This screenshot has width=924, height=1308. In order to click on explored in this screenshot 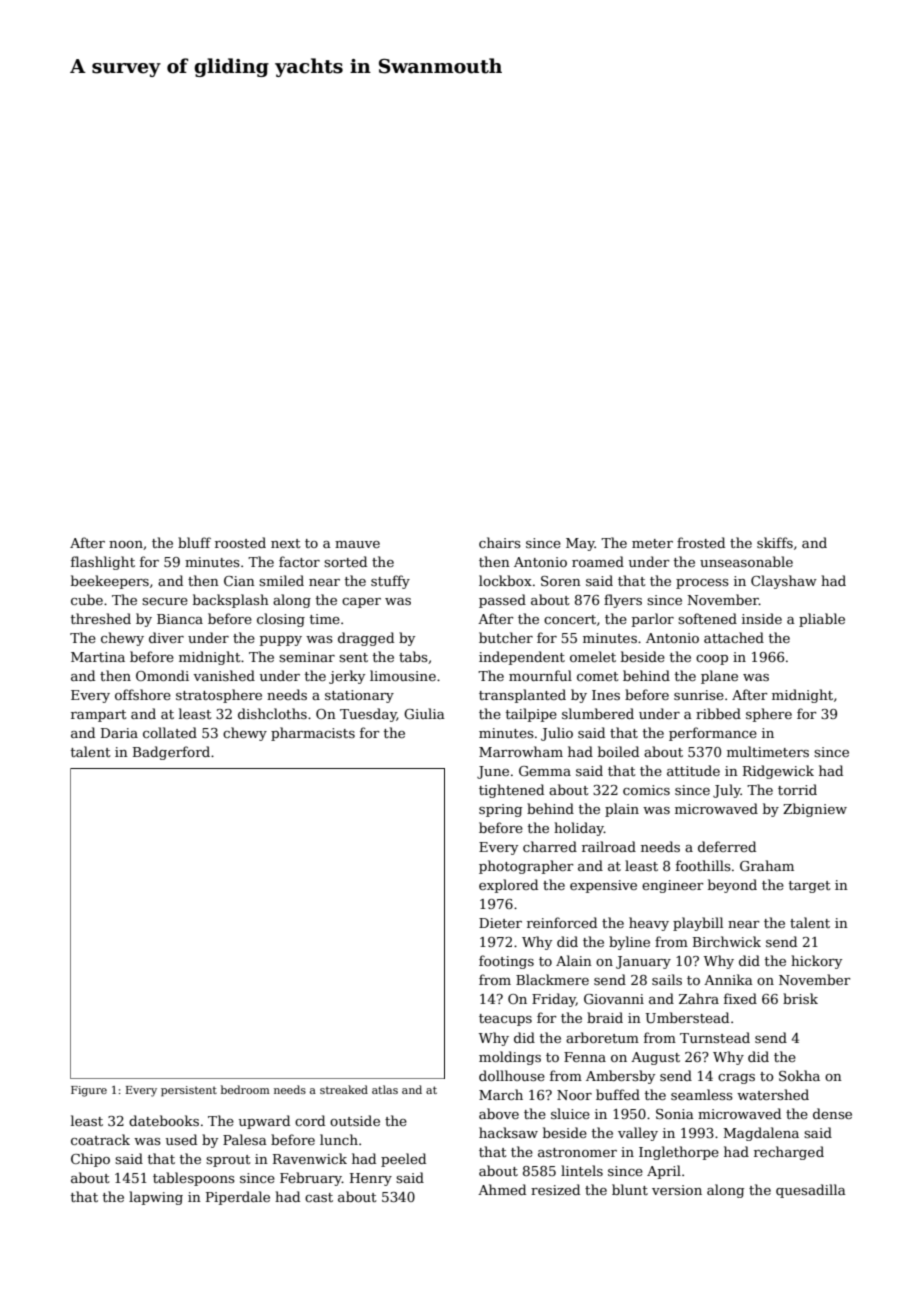, I will do `click(508, 886)`.
